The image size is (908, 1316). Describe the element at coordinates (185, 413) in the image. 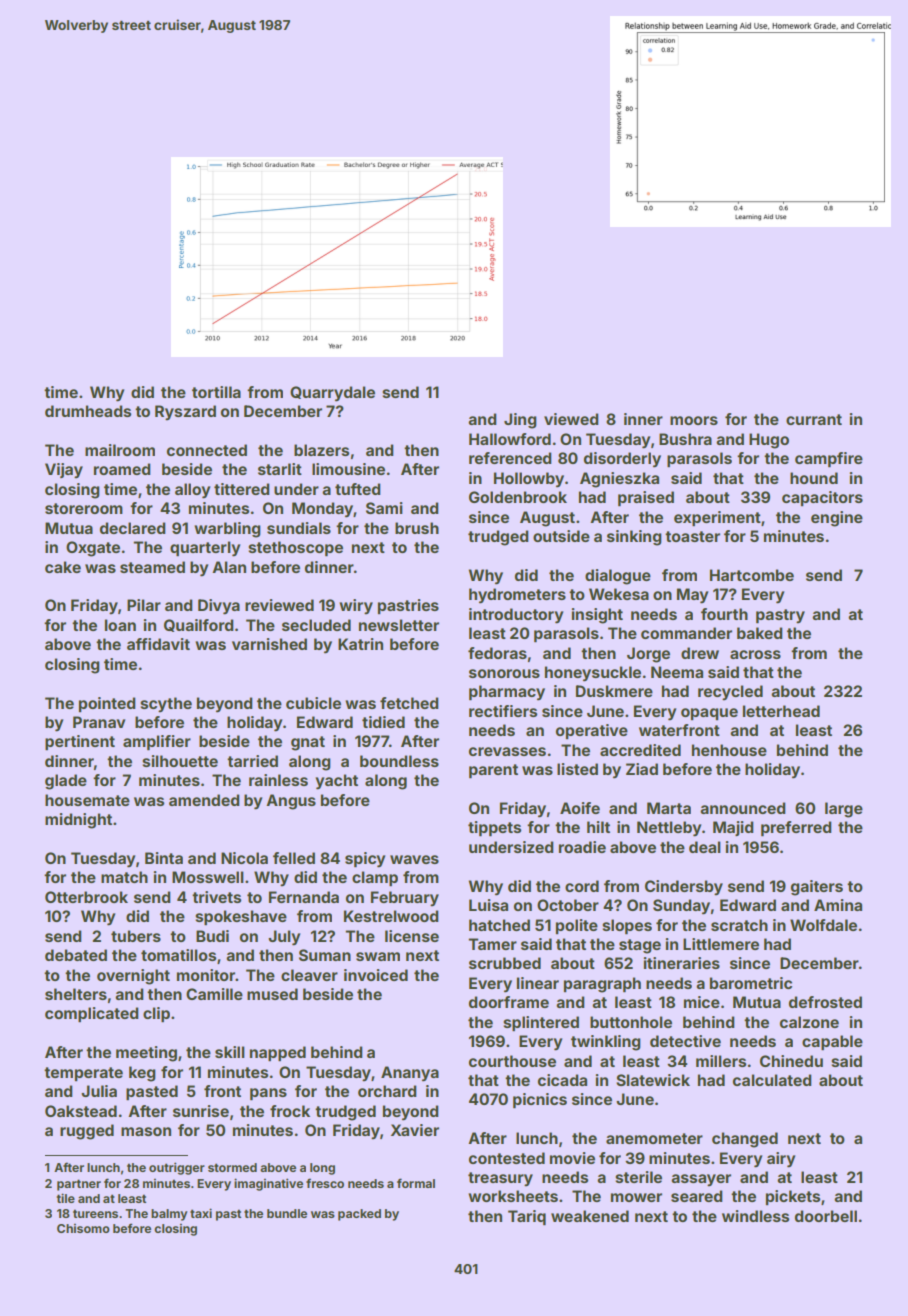

I see `Ryszard` at that location.
